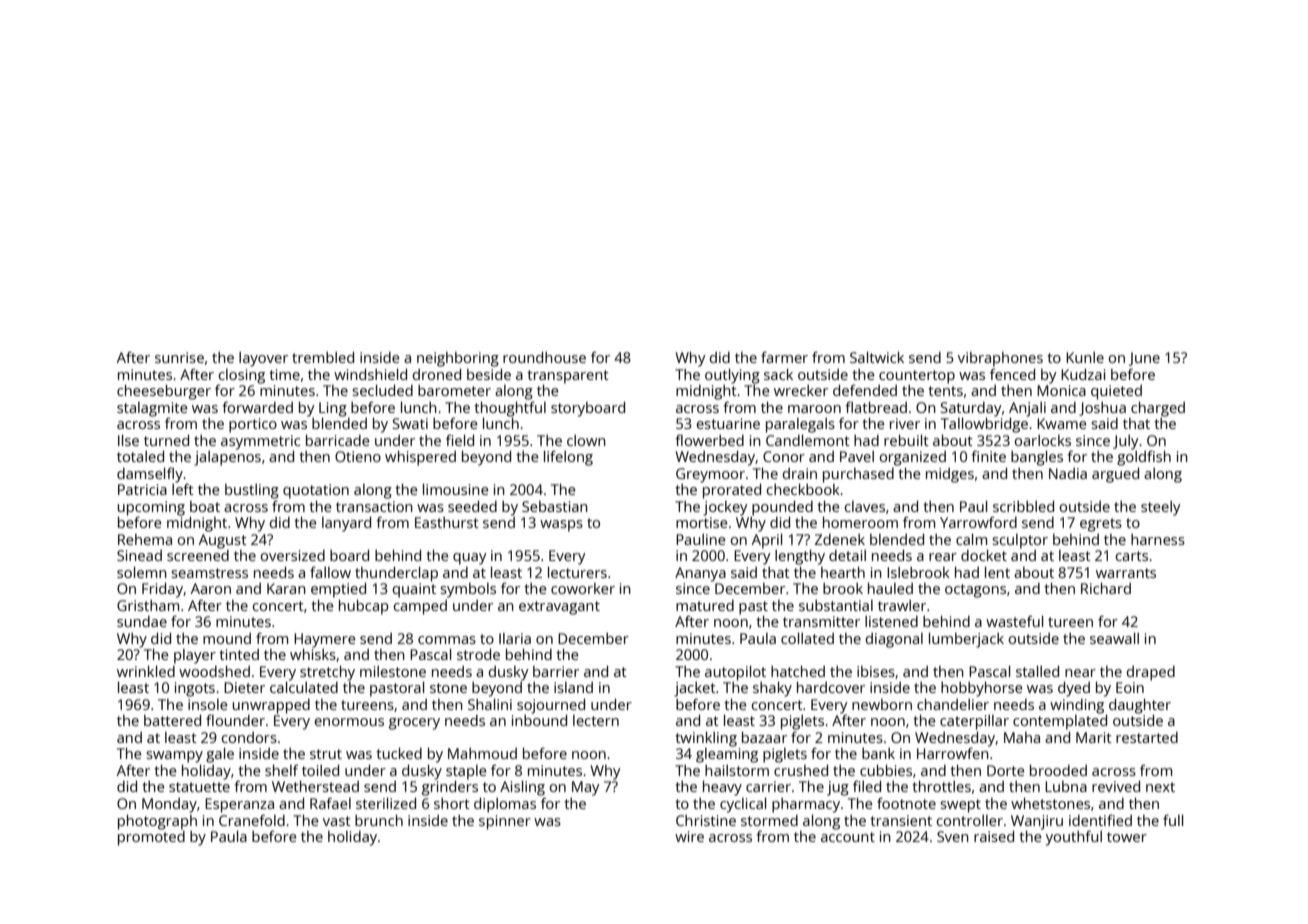 The height and width of the screenshot is (924, 1308). Describe the element at coordinates (568, 377) in the screenshot. I see `transparent` at that location.
